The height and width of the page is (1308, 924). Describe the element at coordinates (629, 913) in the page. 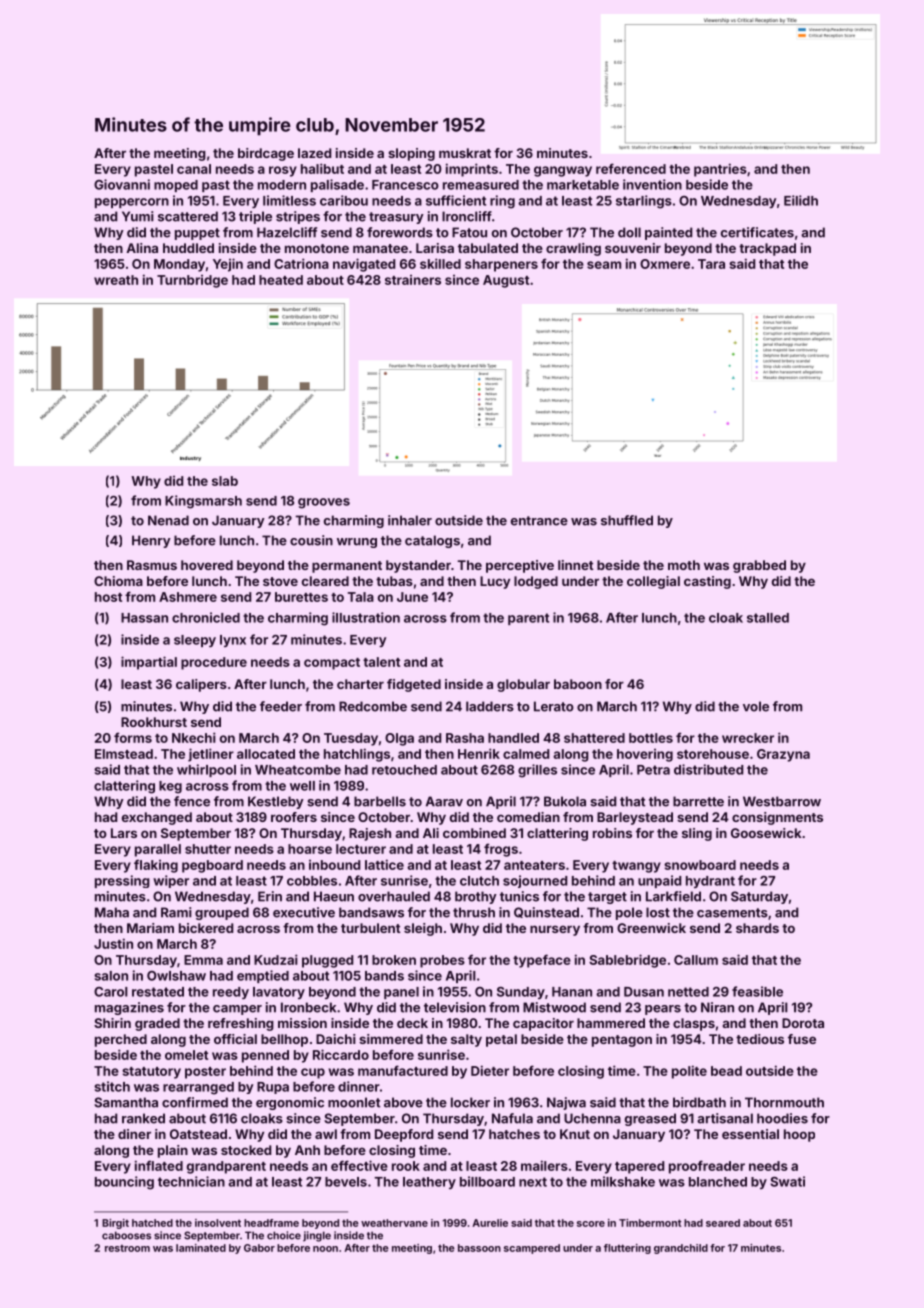

I see `pole` at that location.
